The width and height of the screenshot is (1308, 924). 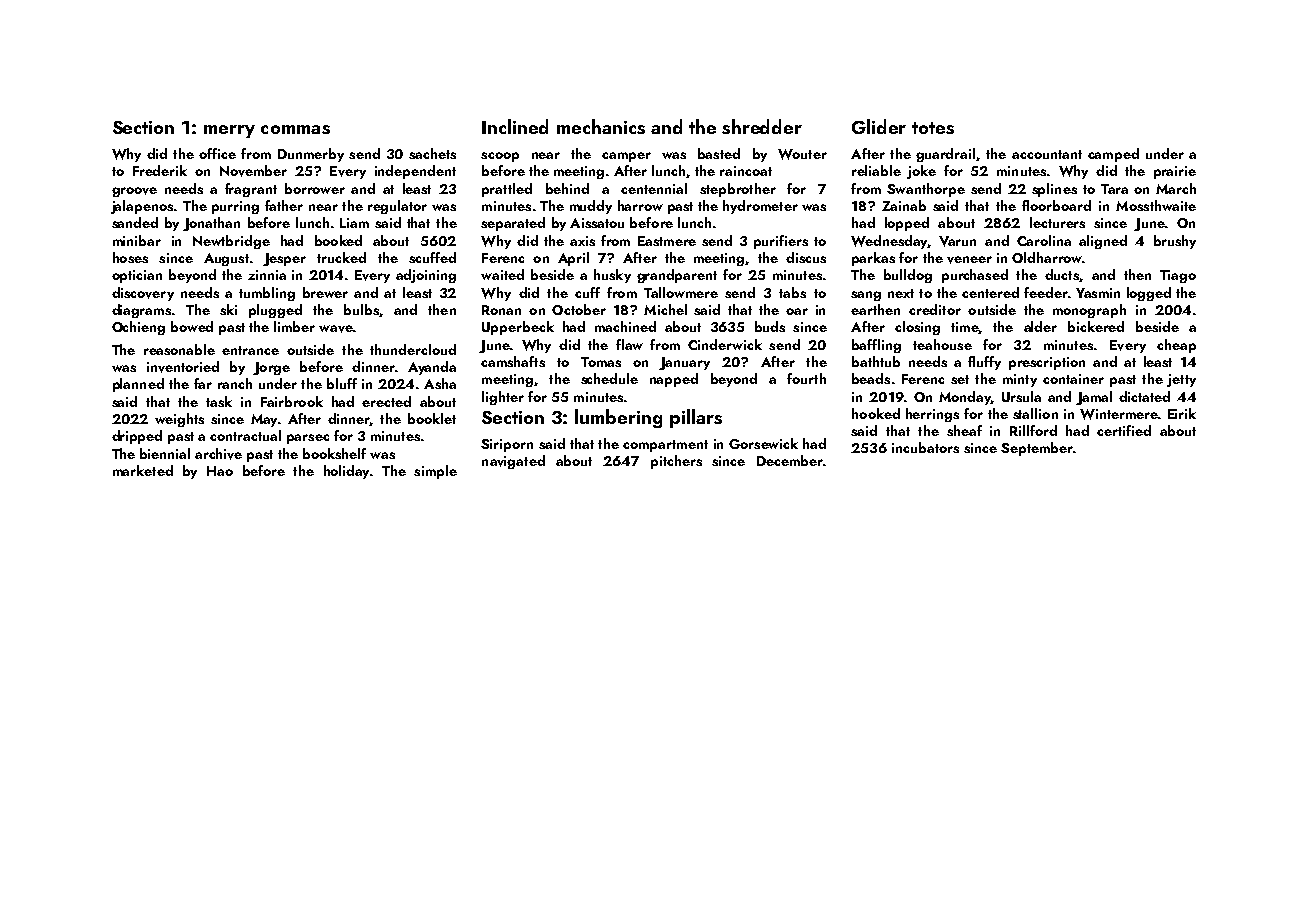 What do you see at coordinates (681, 292) in the screenshot?
I see `Tallowmere` at bounding box center [681, 292].
